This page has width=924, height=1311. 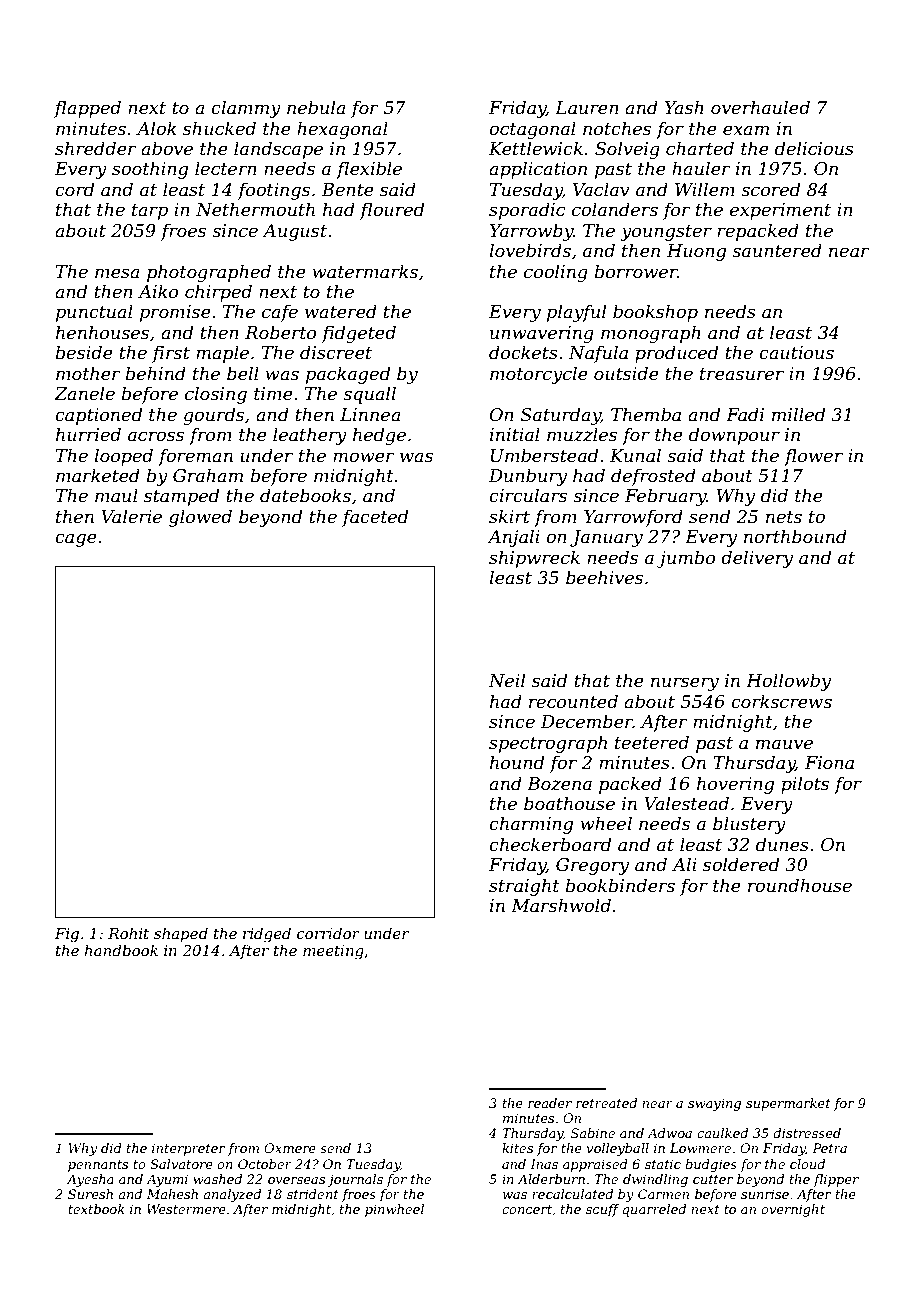 I want to click on cage, so click(x=76, y=540).
